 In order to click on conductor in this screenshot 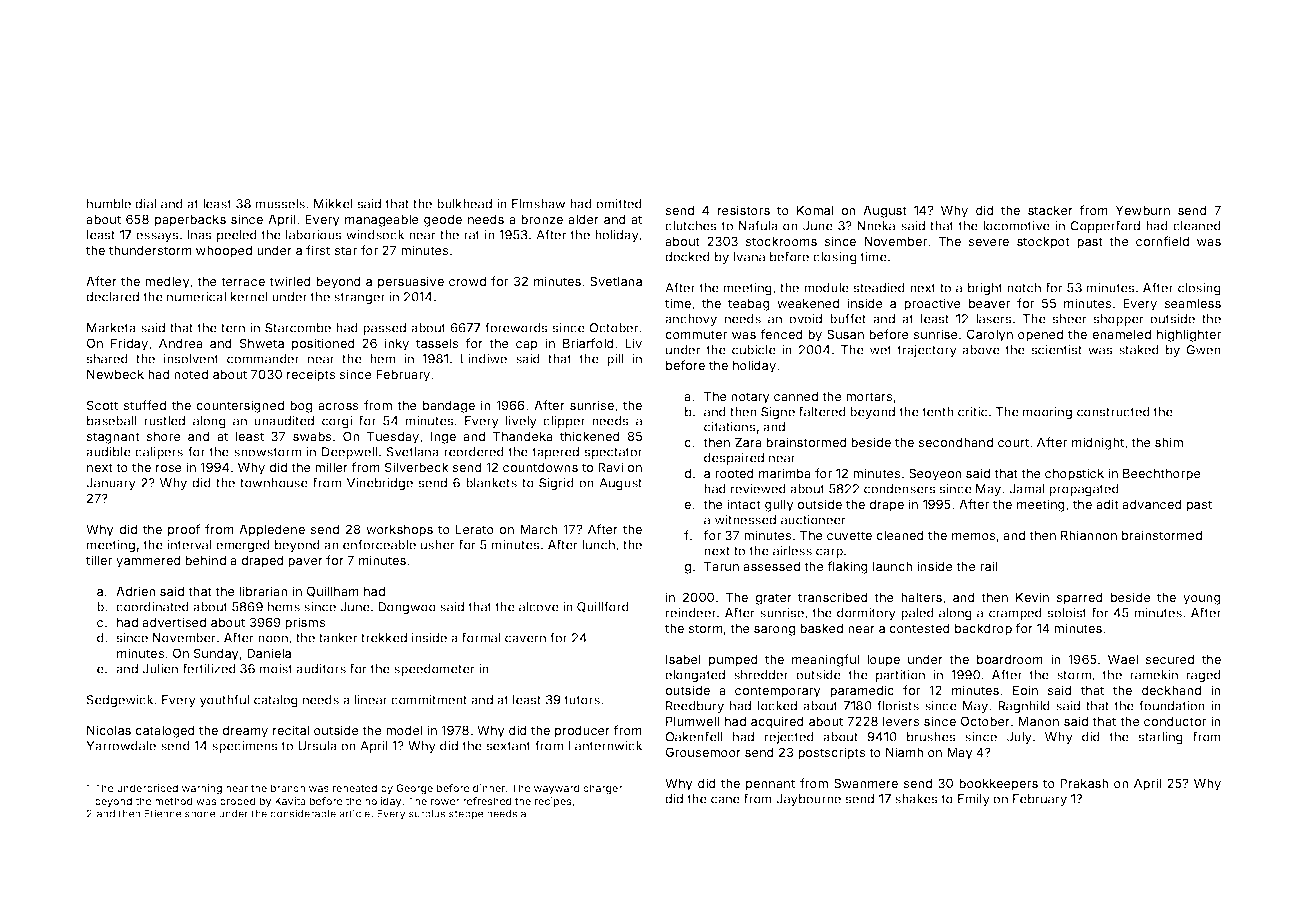, I will do `click(1175, 721)`.
